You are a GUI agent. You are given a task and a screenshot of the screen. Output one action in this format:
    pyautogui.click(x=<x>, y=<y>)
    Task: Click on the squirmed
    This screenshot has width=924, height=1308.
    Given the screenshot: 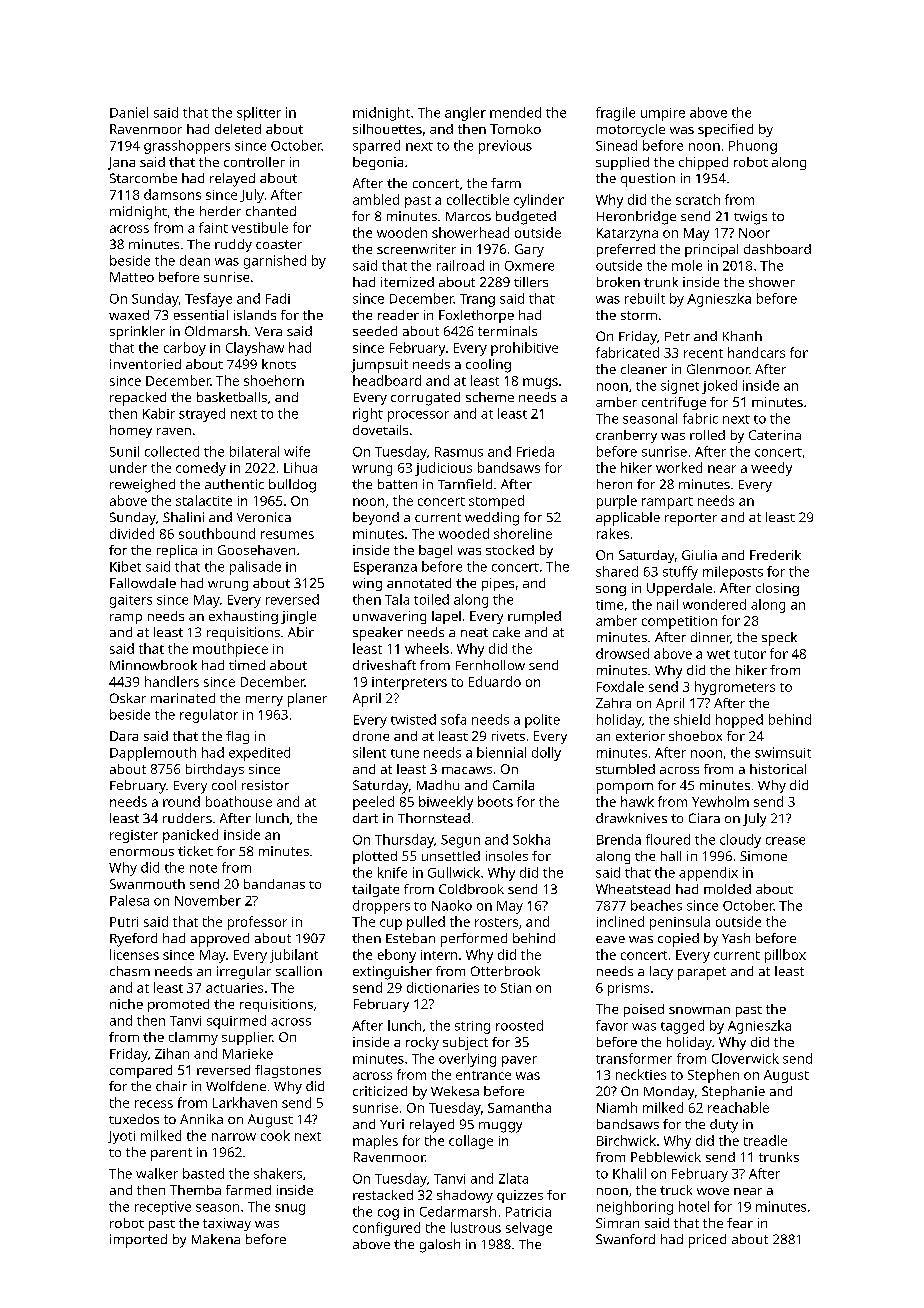 What is the action you would take?
    pyautogui.click(x=236, y=1022)
